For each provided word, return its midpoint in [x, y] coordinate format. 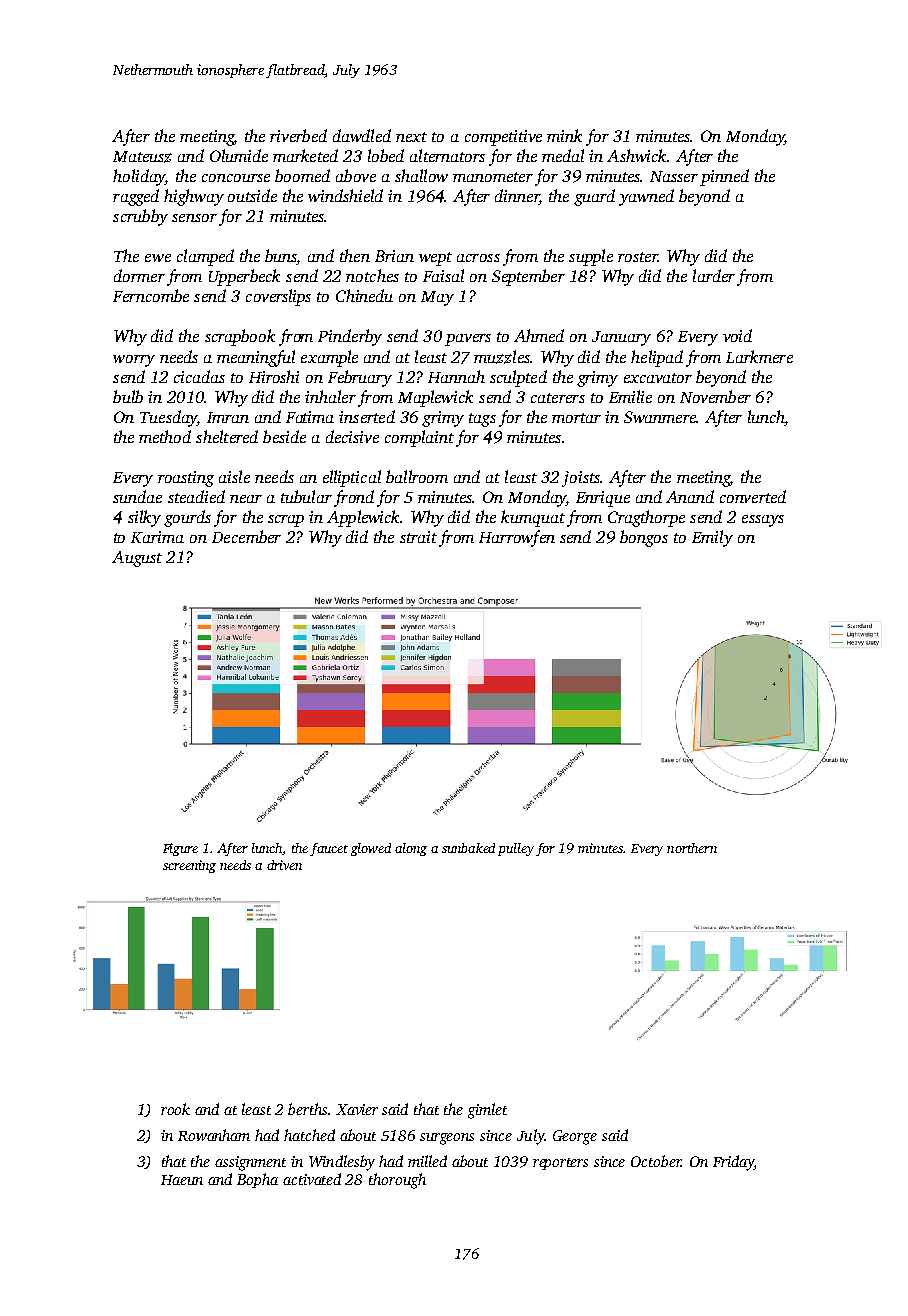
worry [134, 361]
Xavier [357, 1109]
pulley [516, 849]
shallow [421, 175]
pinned [724, 177]
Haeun [182, 1180]
